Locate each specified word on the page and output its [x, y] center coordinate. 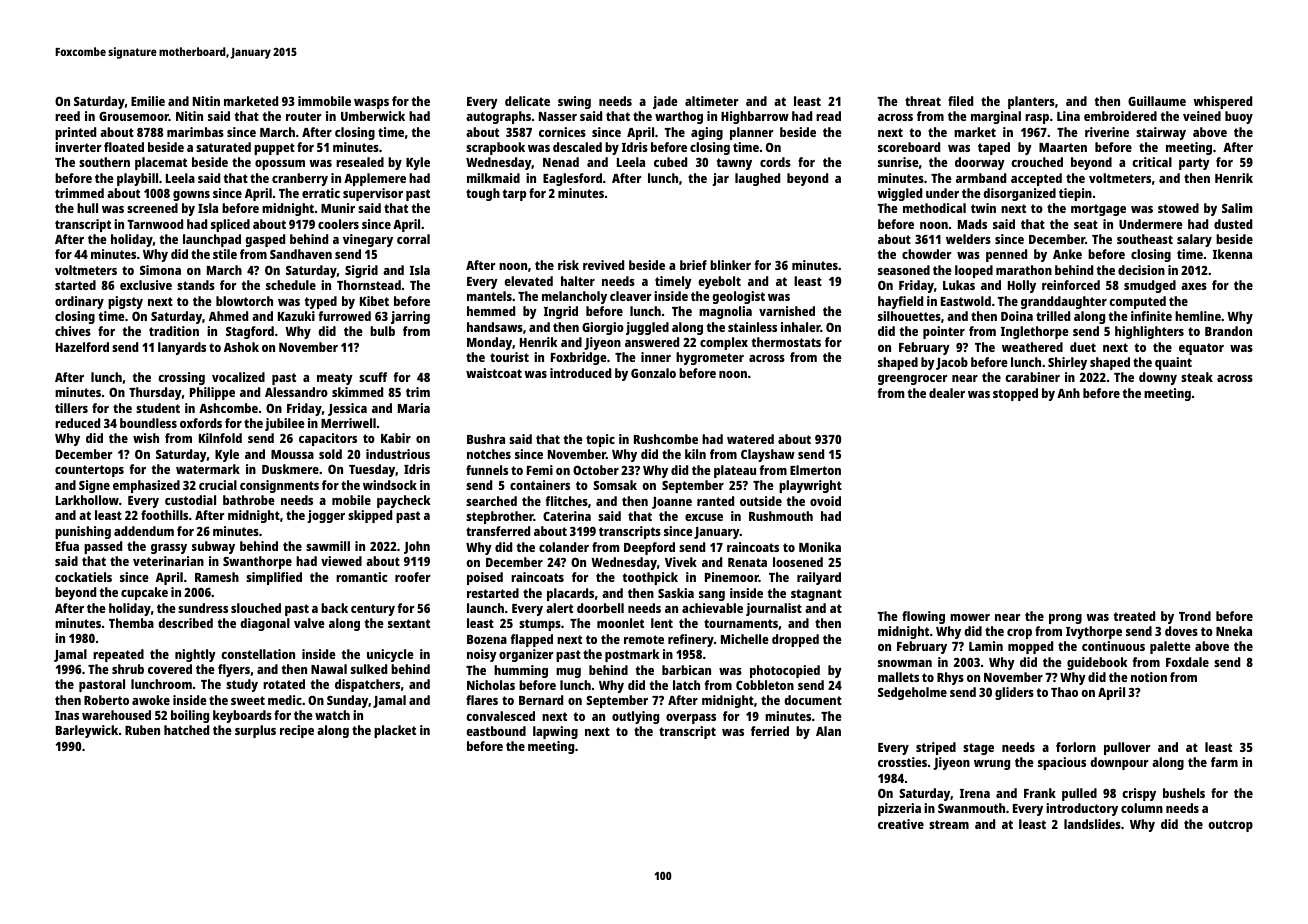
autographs [498, 117]
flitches [567, 501]
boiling [190, 716]
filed [960, 101]
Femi [540, 470]
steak [1197, 377]
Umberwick [373, 116]
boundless [148, 423]
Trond [1195, 616]
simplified [274, 578]
